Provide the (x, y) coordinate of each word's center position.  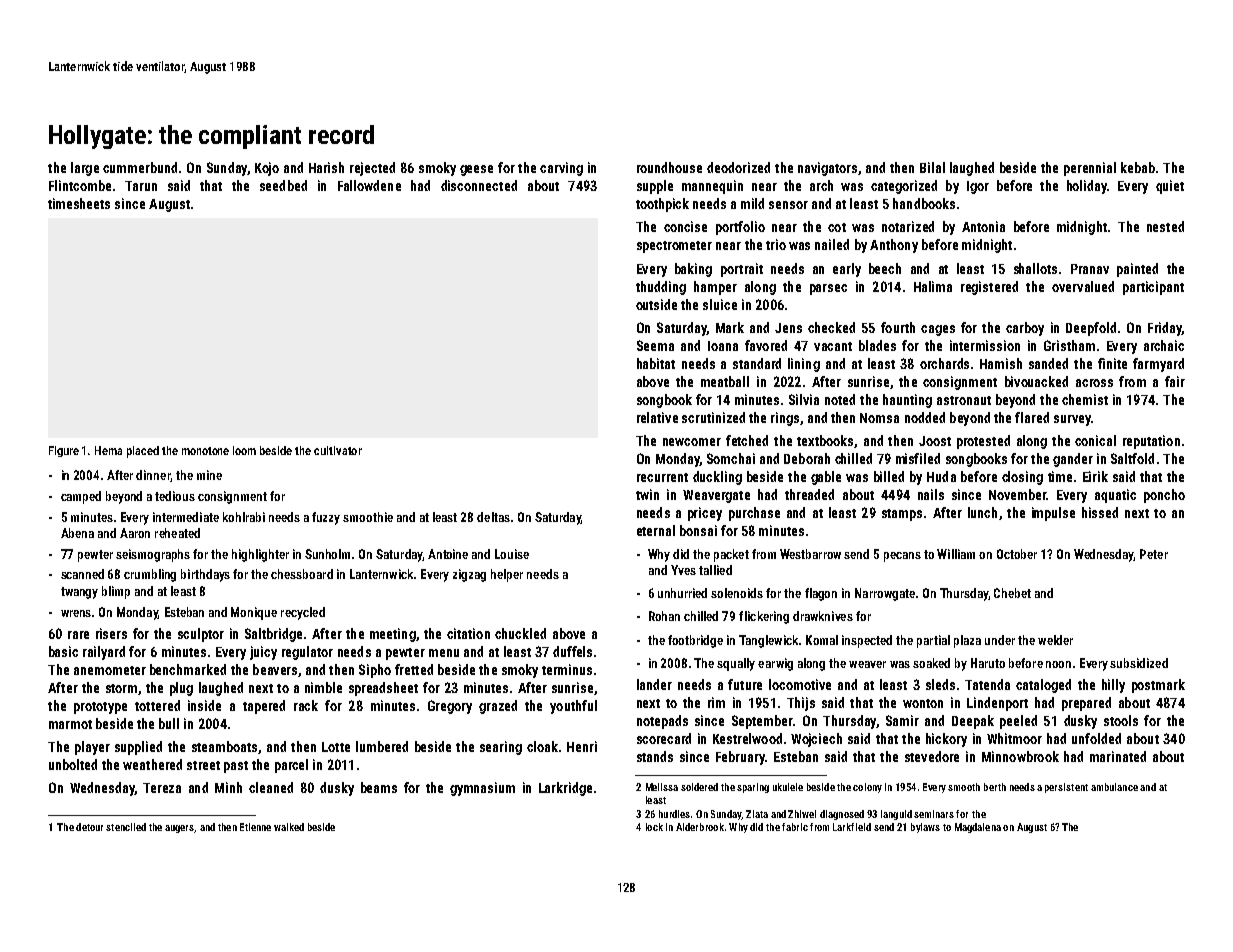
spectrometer (674, 247)
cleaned (271, 787)
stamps (902, 515)
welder (1055, 640)
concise (685, 226)
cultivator (338, 450)
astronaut (964, 400)
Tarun (141, 186)
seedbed (283, 185)
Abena (77, 533)
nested (1165, 226)
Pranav (1090, 269)
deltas (493, 517)
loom (244, 450)
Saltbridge (273, 635)
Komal (822, 640)
